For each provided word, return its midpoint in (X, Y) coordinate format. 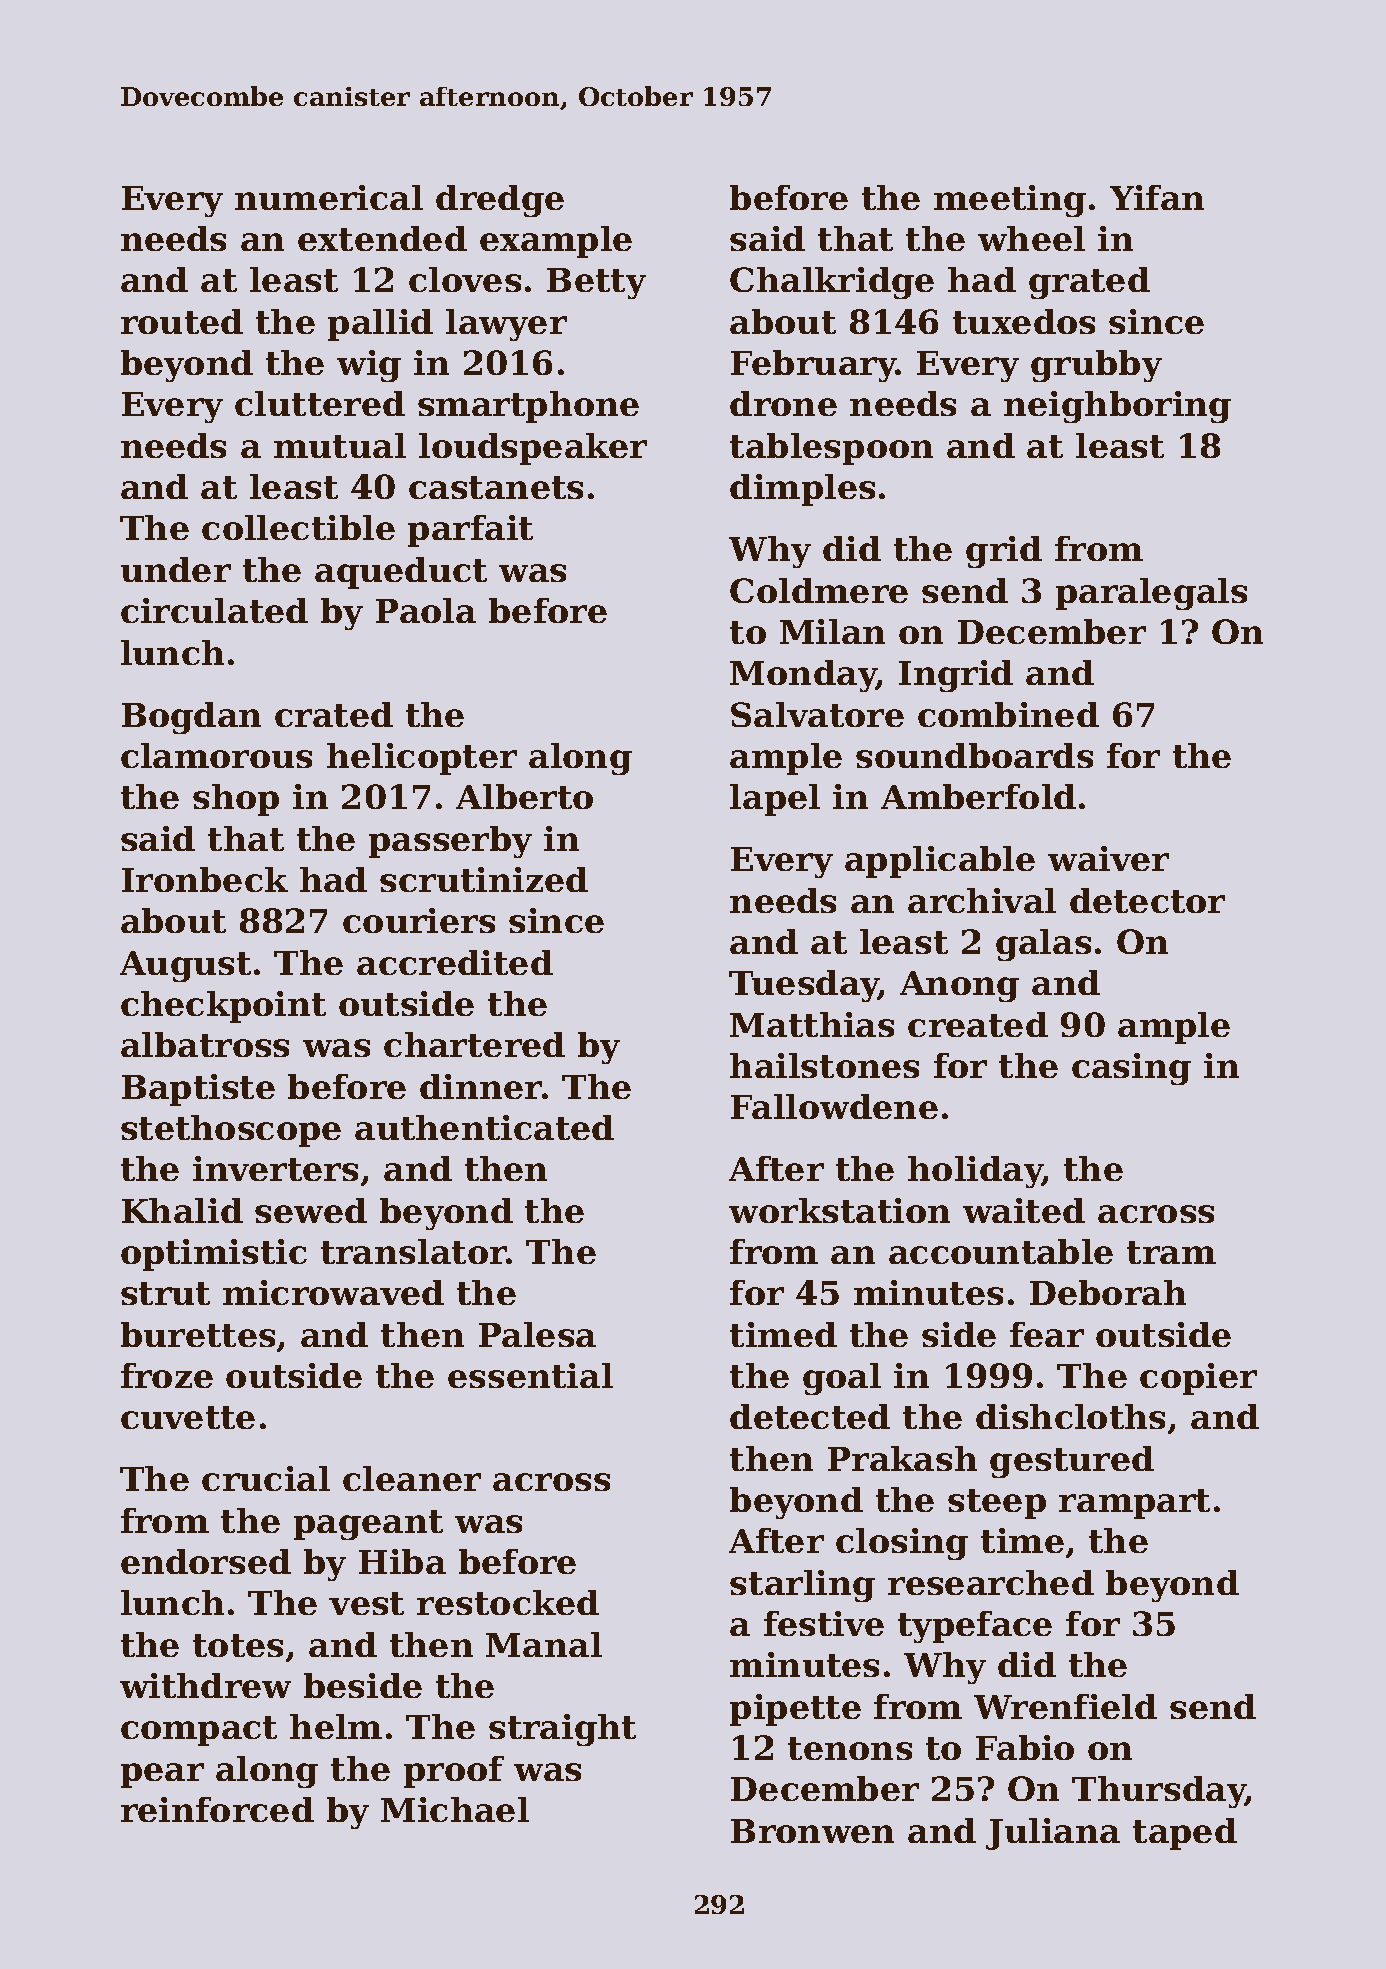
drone (783, 403)
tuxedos (1024, 321)
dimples (802, 490)
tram (1171, 1252)
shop (236, 800)
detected (810, 1416)
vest (366, 1603)
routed (182, 321)
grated (1089, 283)
